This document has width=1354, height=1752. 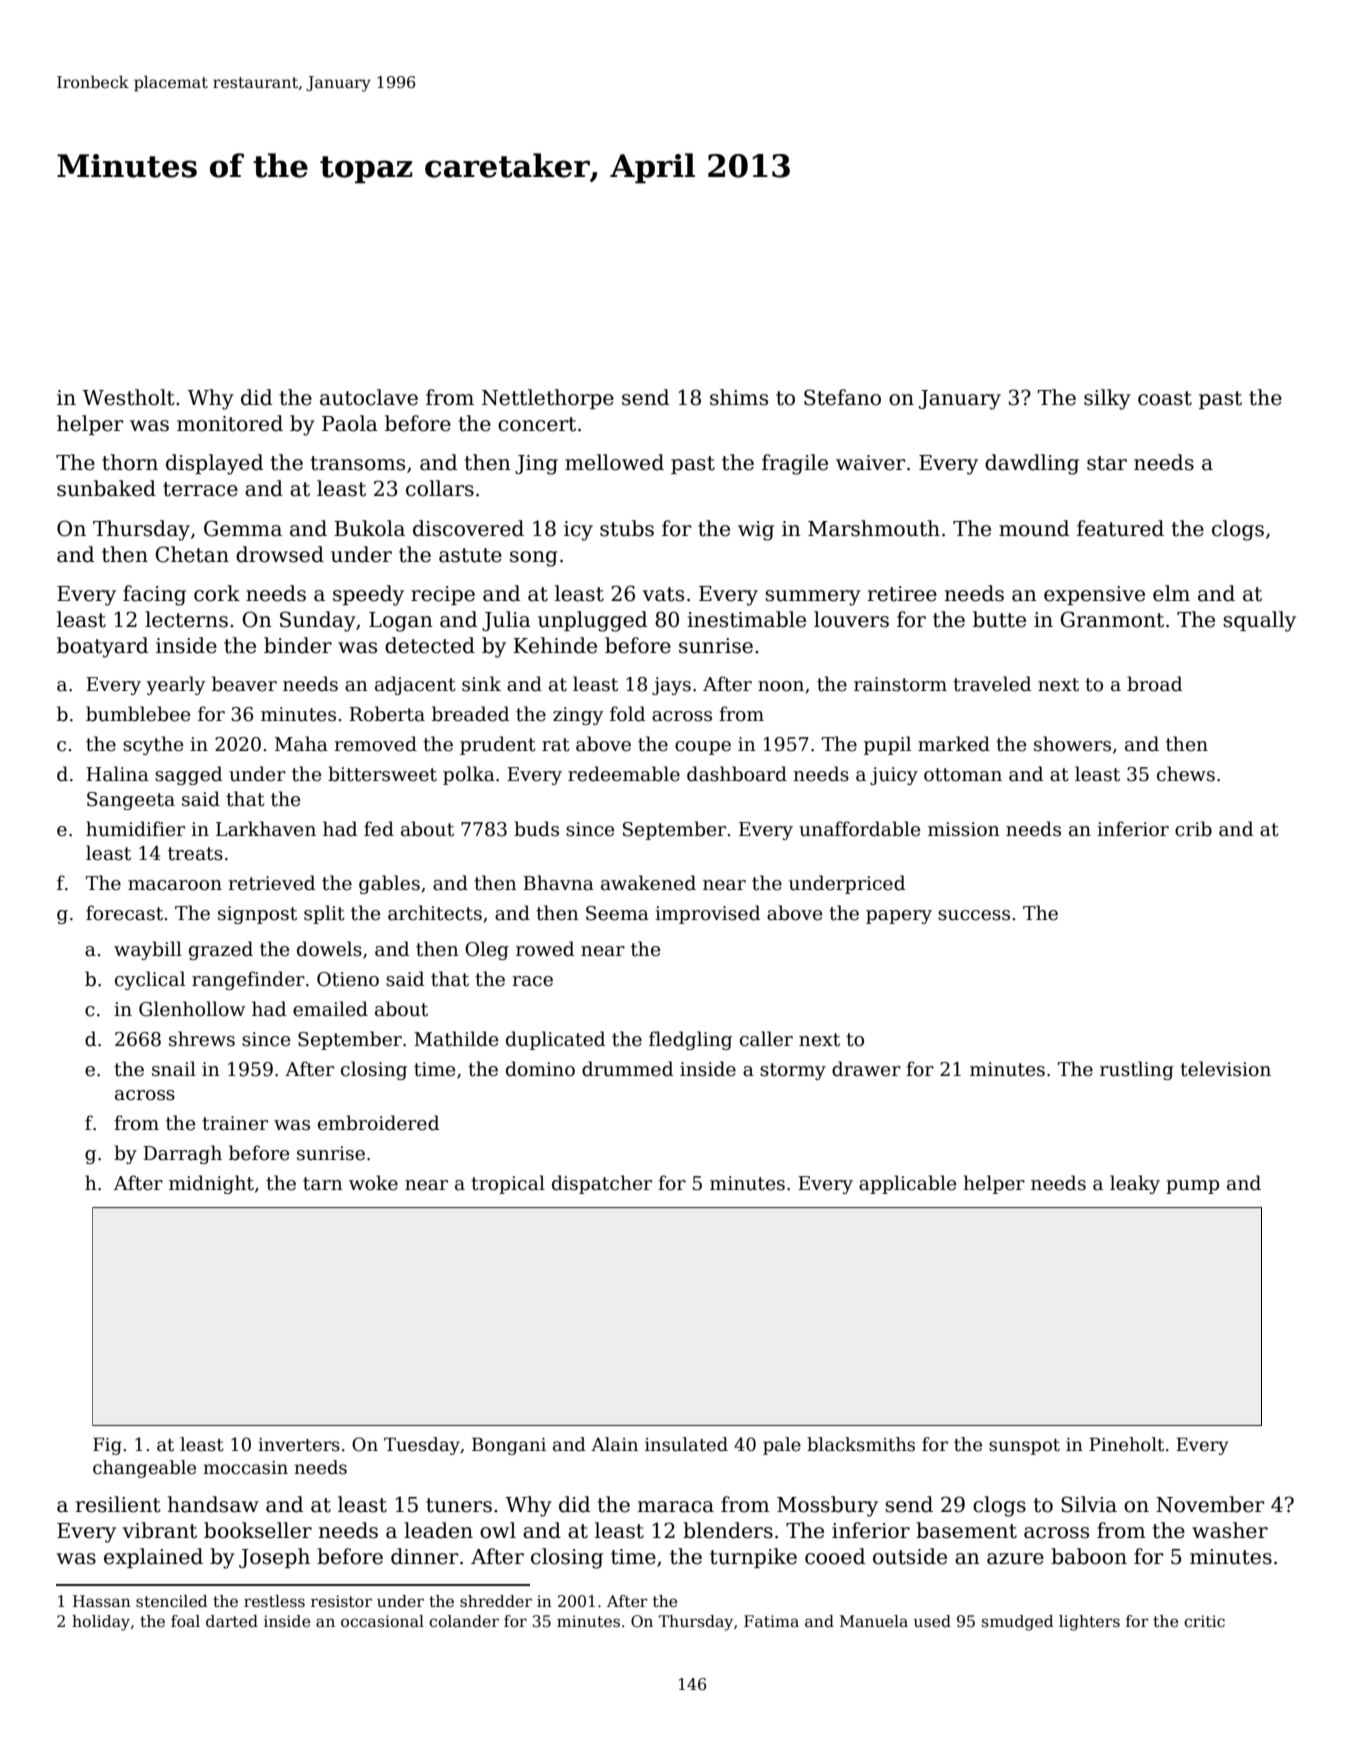 What do you see at coordinates (211, 1184) in the document?
I see `midnight` at bounding box center [211, 1184].
